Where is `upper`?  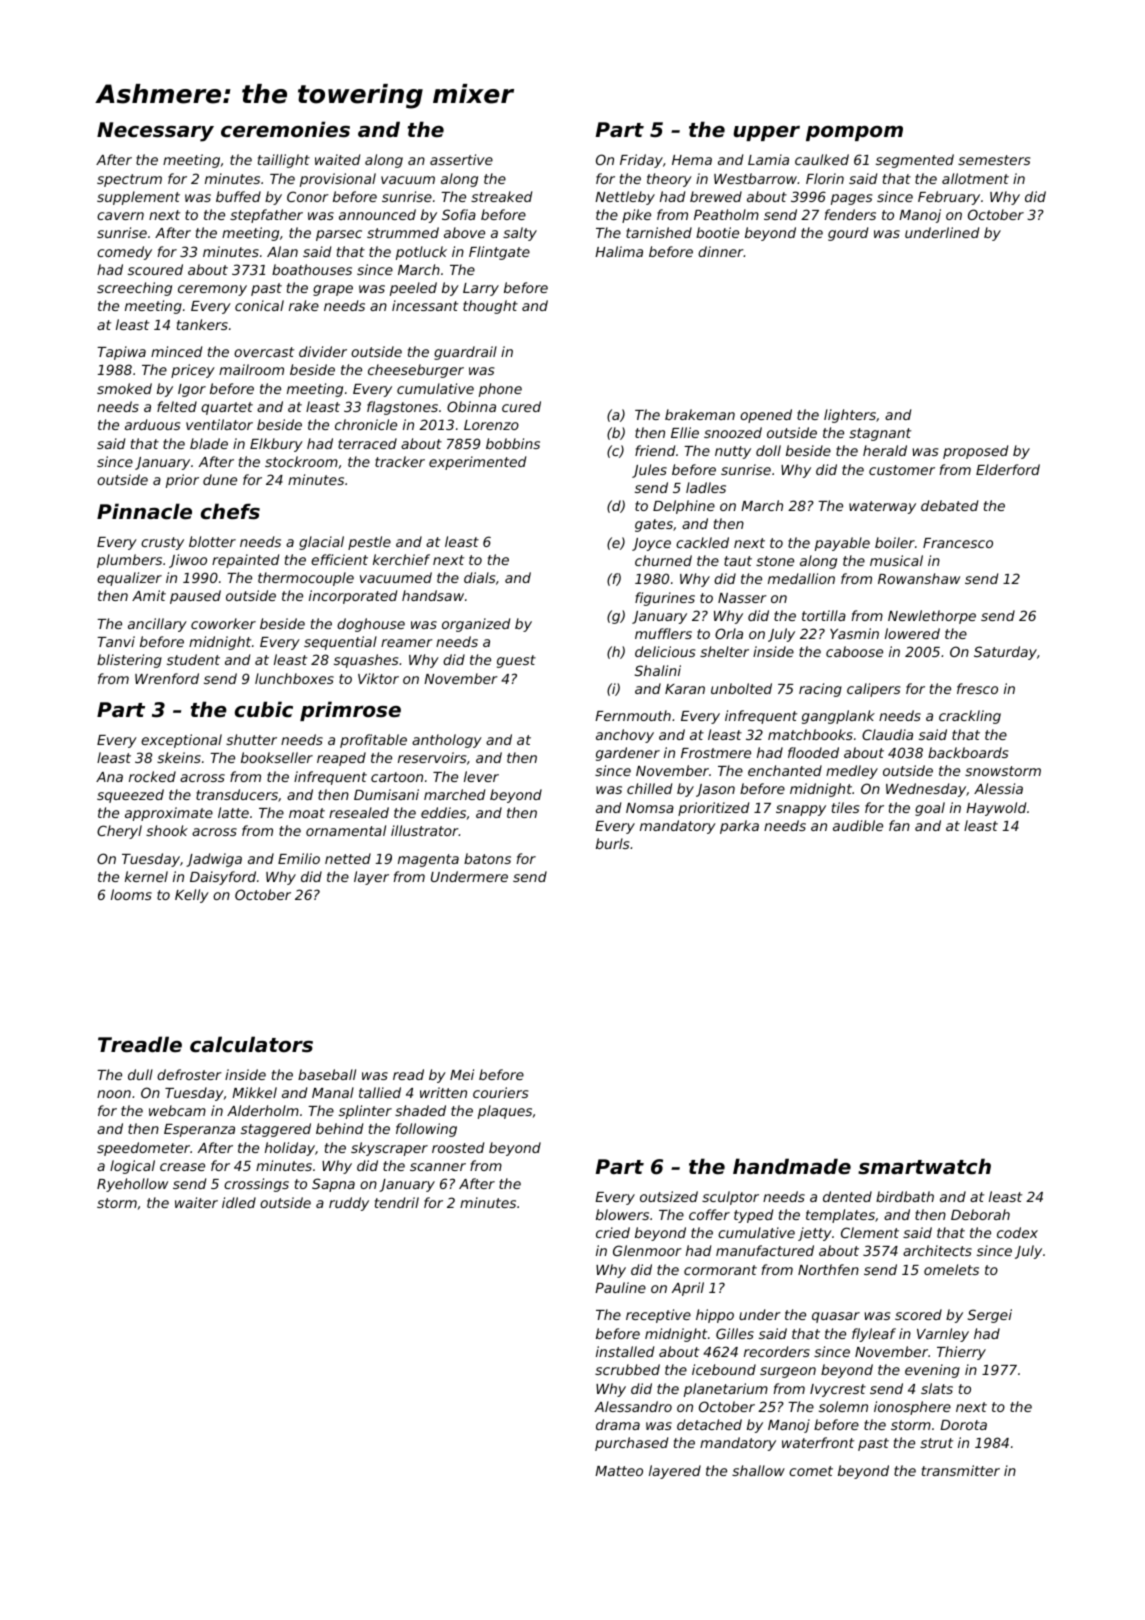
upper is located at coordinates (766, 133).
